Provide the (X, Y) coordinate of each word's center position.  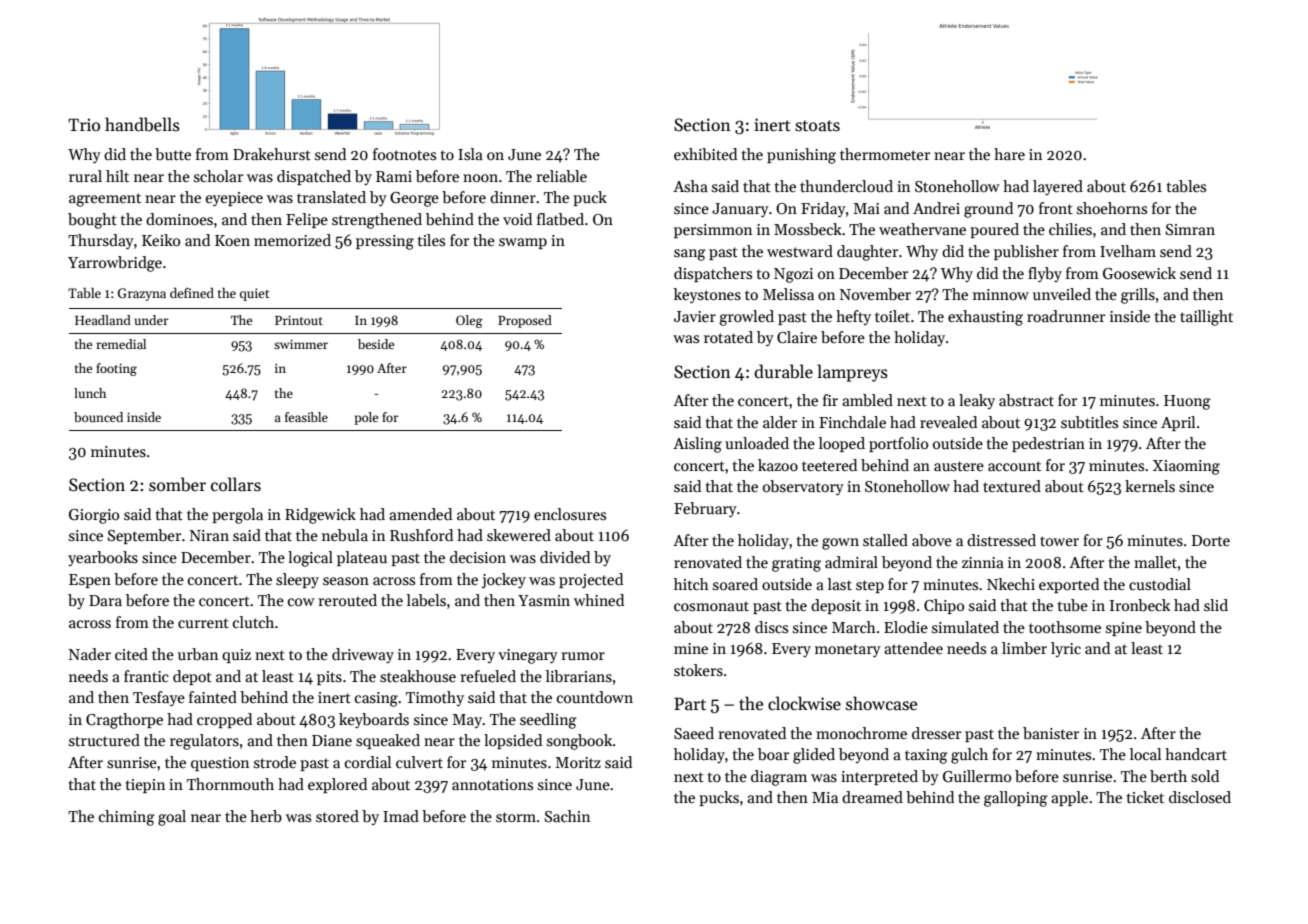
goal (172, 818)
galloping (1016, 799)
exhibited (705, 154)
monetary (848, 650)
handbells (142, 124)
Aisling (697, 445)
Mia (825, 797)
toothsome (1065, 627)
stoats (817, 126)
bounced (98, 417)
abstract (1026, 400)
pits (329, 678)
